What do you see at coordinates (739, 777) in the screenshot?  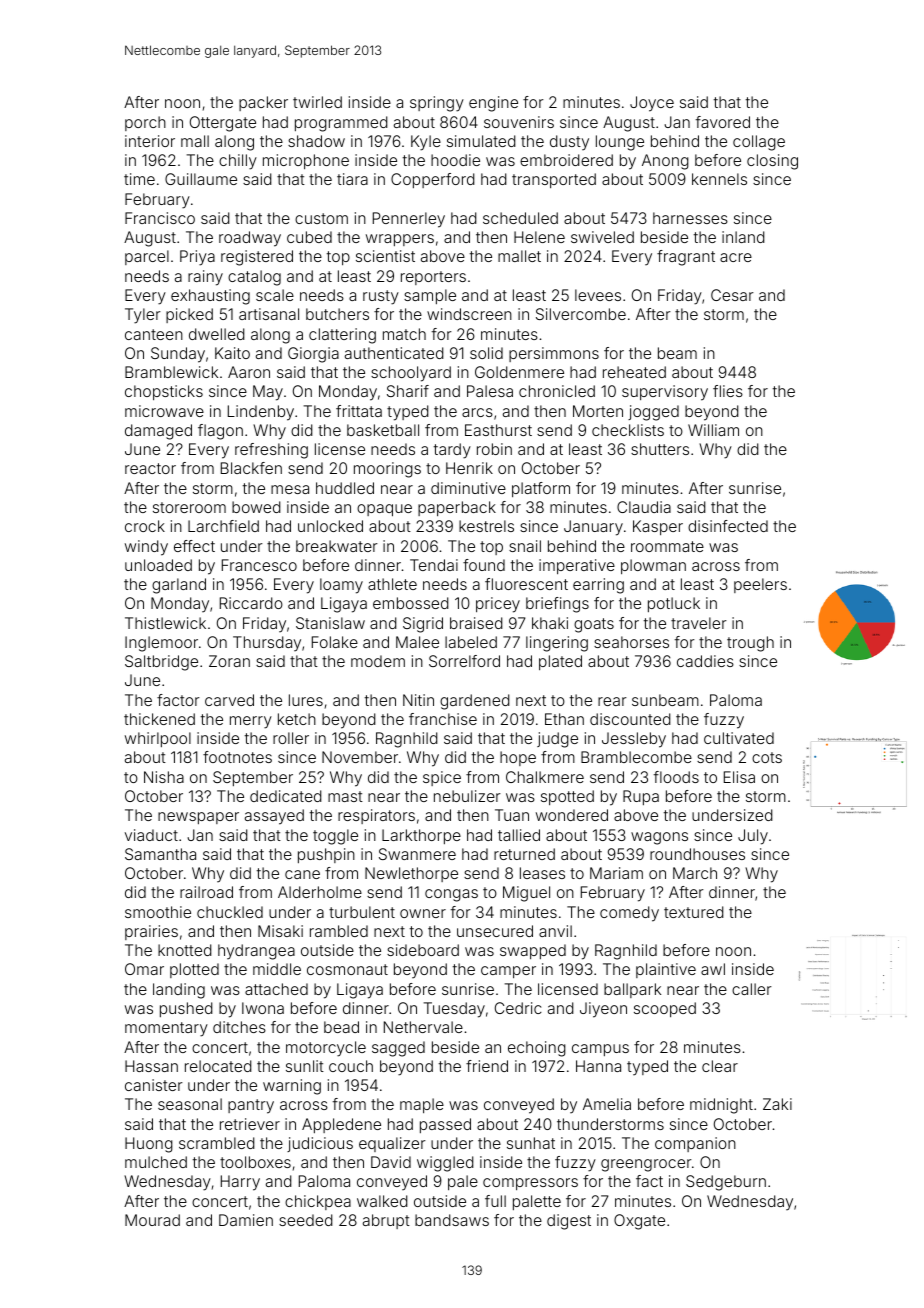 I see `Elisa` at bounding box center [739, 777].
